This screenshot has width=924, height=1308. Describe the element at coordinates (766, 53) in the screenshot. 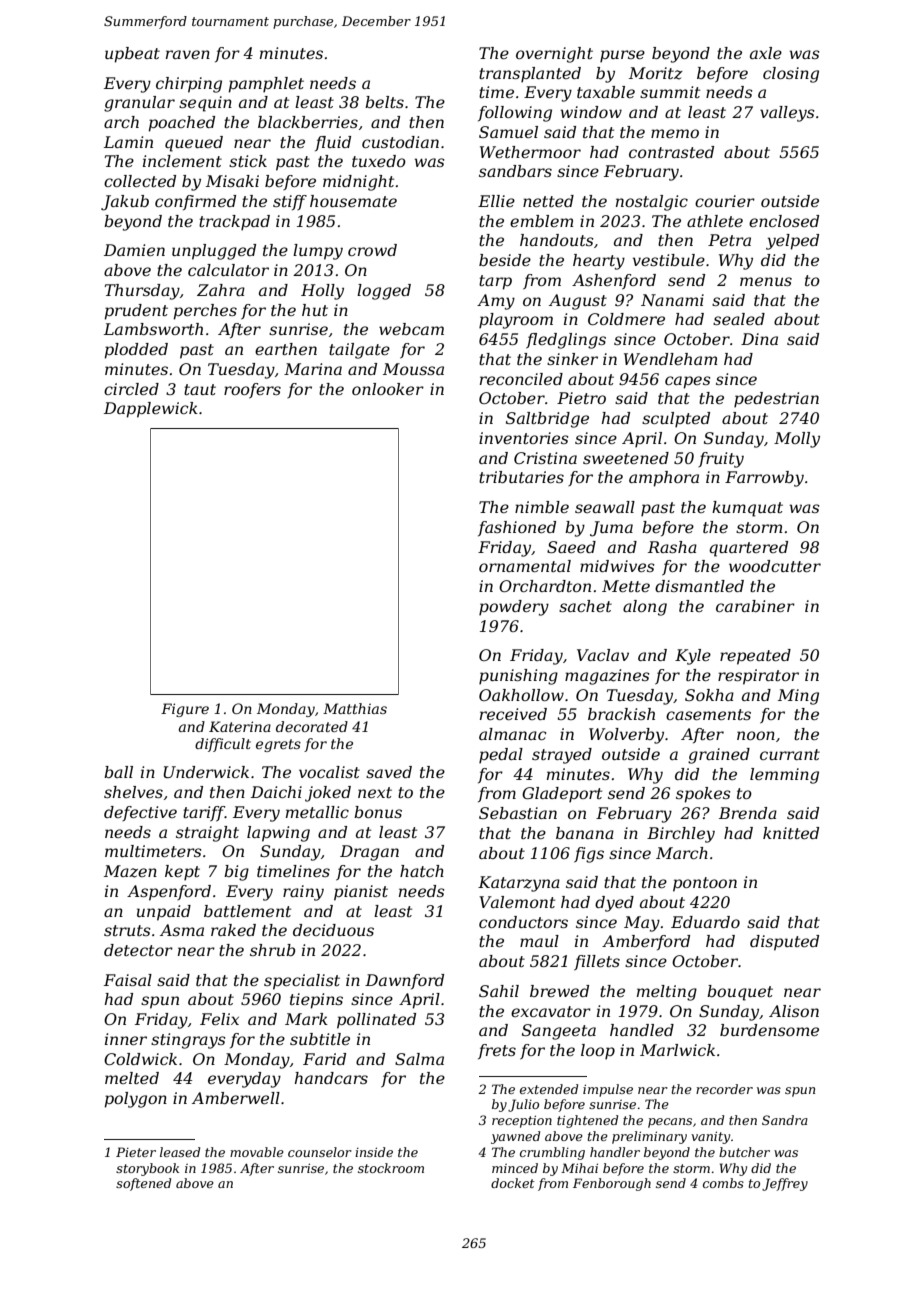

I see `axle` at that location.
